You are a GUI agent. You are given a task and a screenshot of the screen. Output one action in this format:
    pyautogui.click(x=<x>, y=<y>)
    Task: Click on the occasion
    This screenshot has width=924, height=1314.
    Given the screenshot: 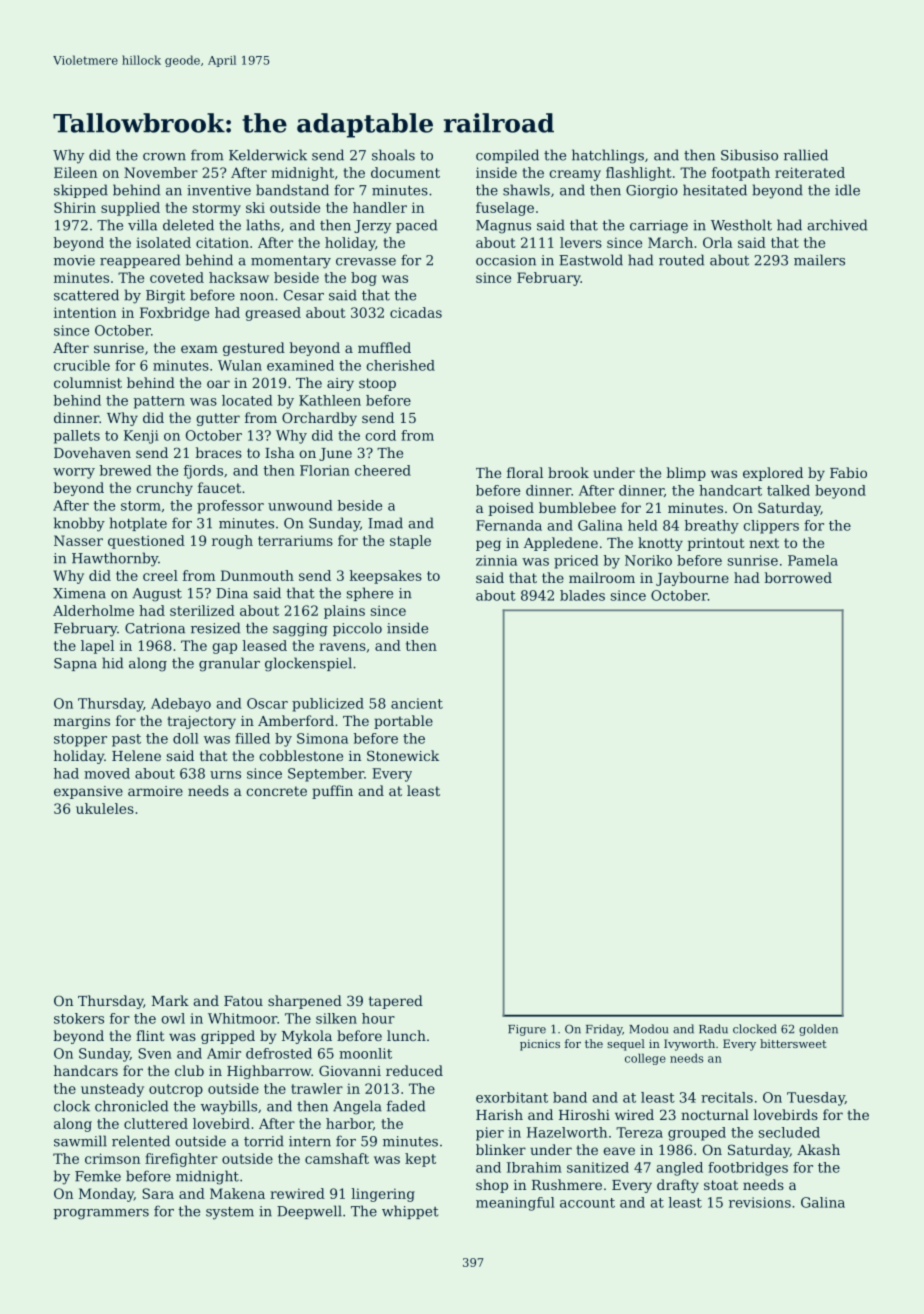 What is the action you would take?
    pyautogui.click(x=506, y=260)
